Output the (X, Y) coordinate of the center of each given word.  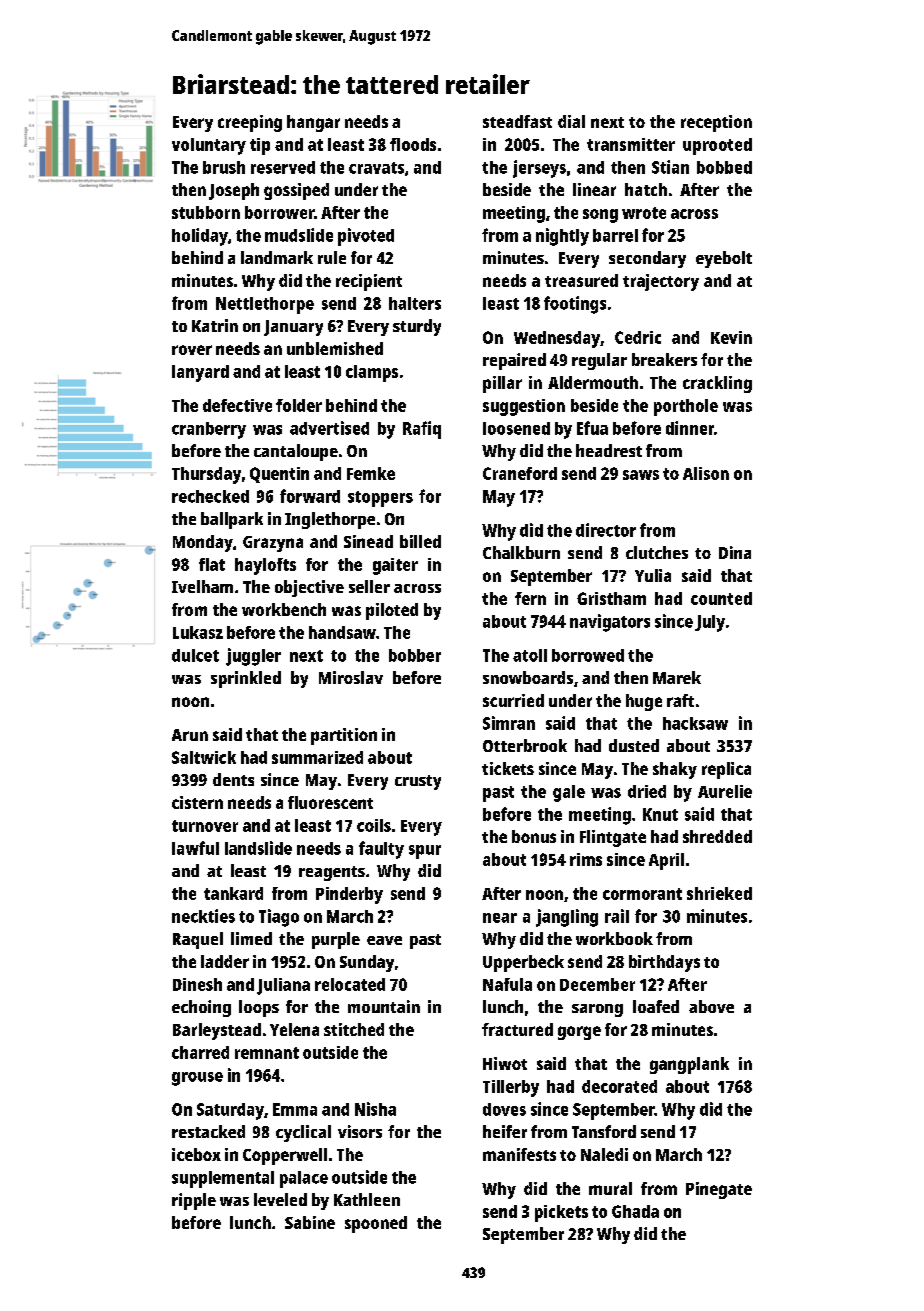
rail (617, 916)
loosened (516, 428)
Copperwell (285, 1156)
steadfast (517, 121)
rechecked (210, 496)
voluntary (209, 146)
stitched (354, 1029)
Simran (509, 723)
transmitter (631, 144)
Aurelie (725, 791)
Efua (592, 428)
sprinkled (246, 679)
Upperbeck (523, 963)
